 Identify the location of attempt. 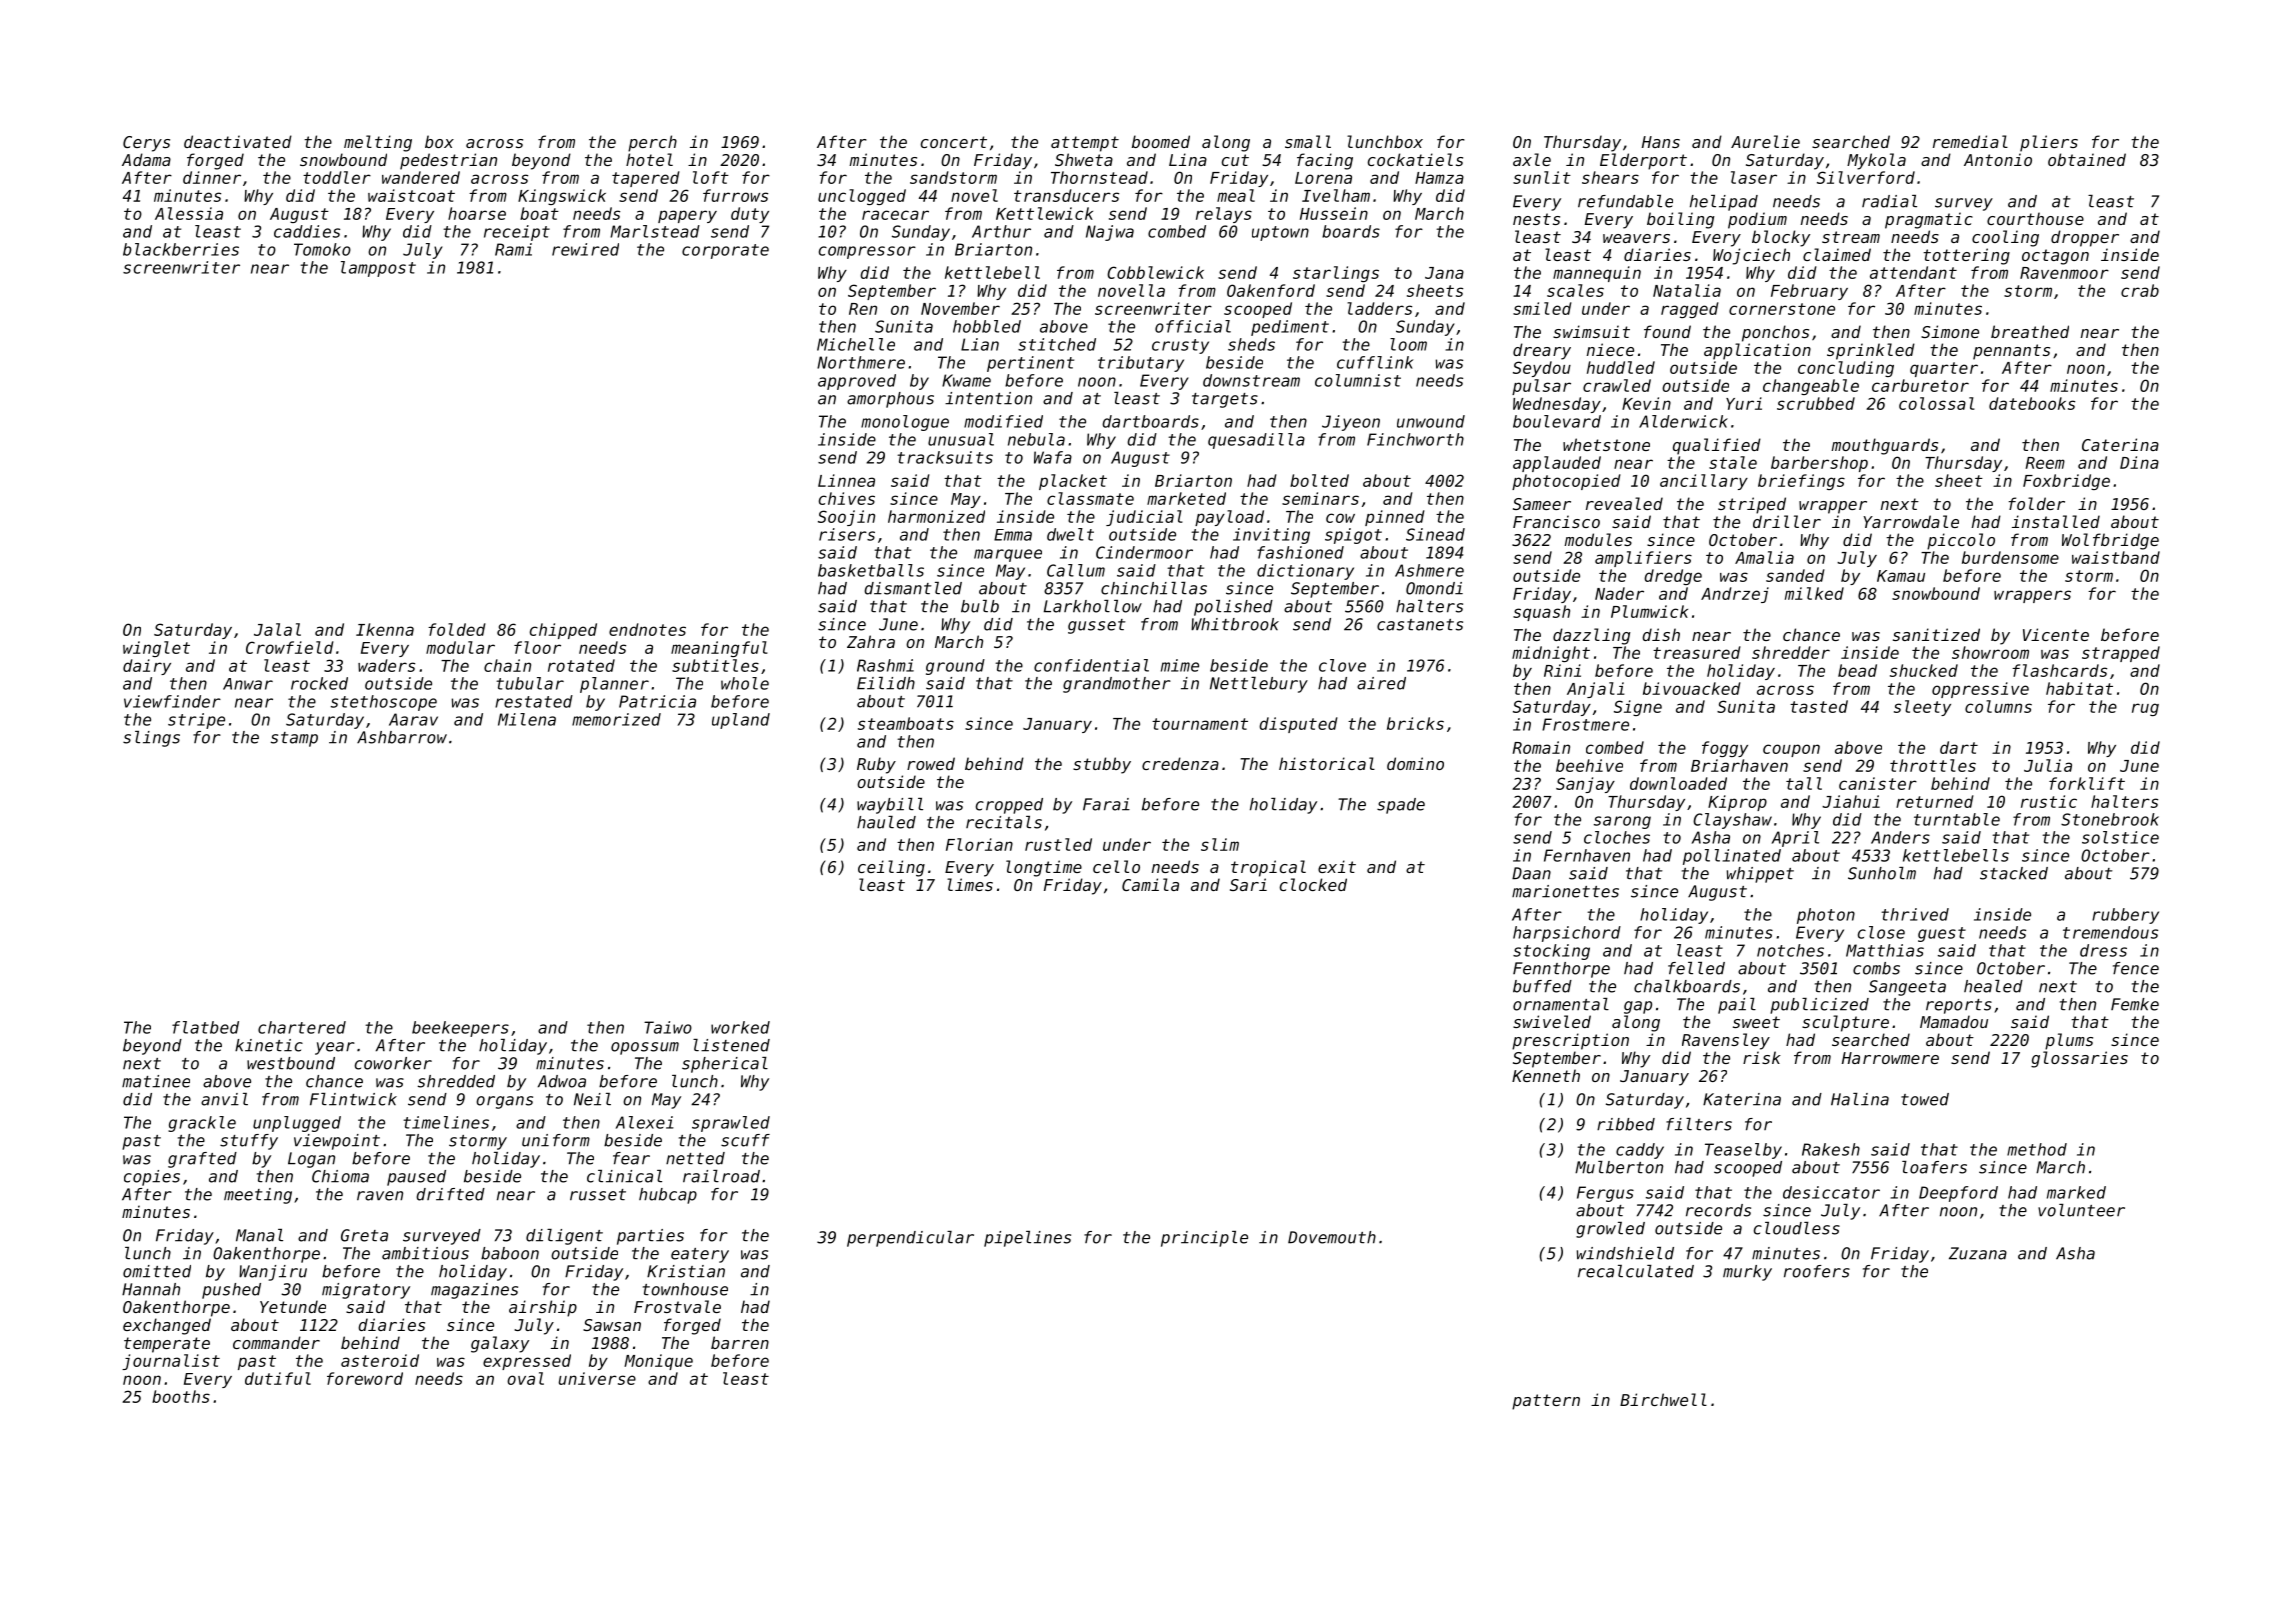
(1085, 144).
